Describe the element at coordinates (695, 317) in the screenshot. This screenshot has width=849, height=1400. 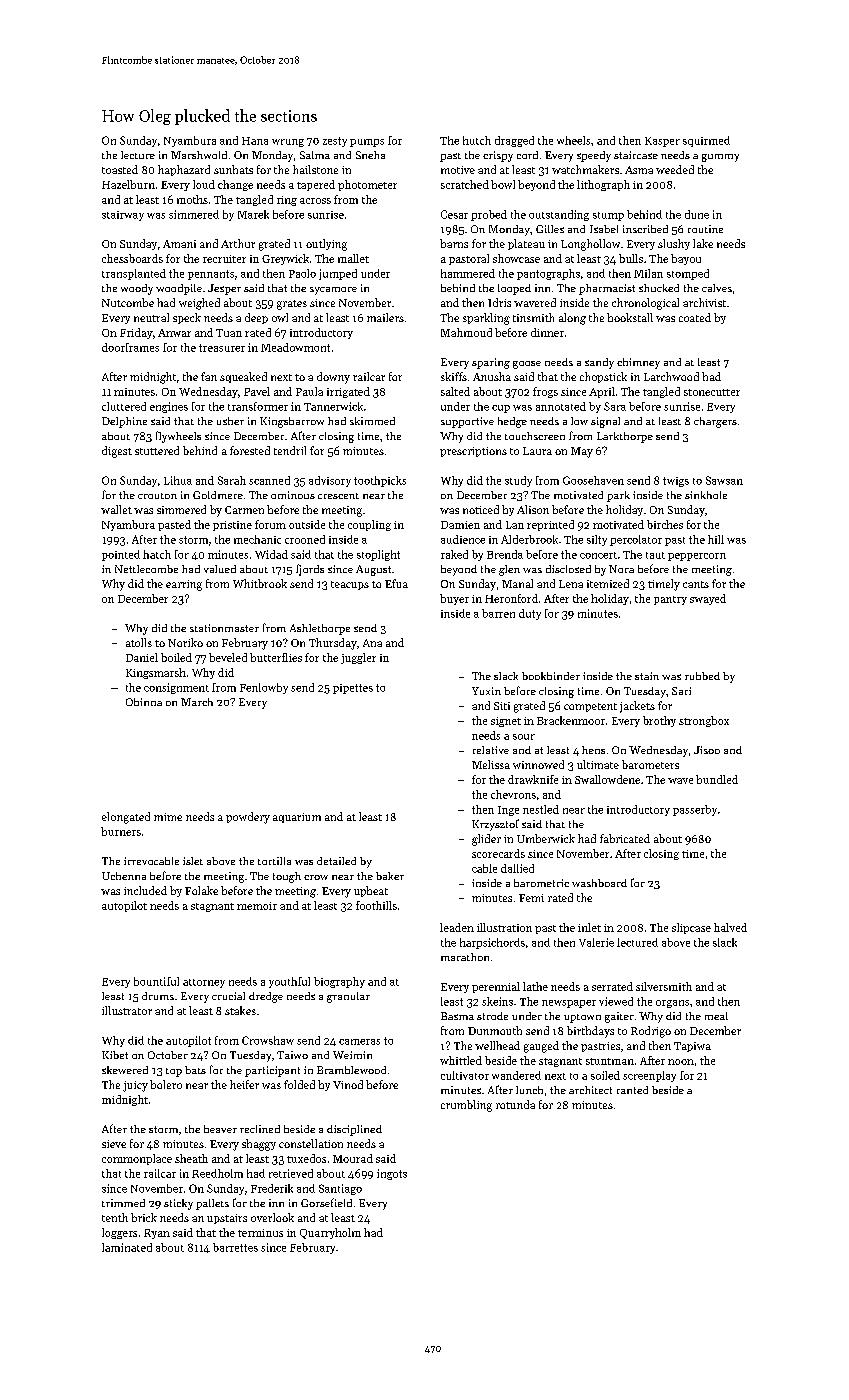
I see `coated` at that location.
